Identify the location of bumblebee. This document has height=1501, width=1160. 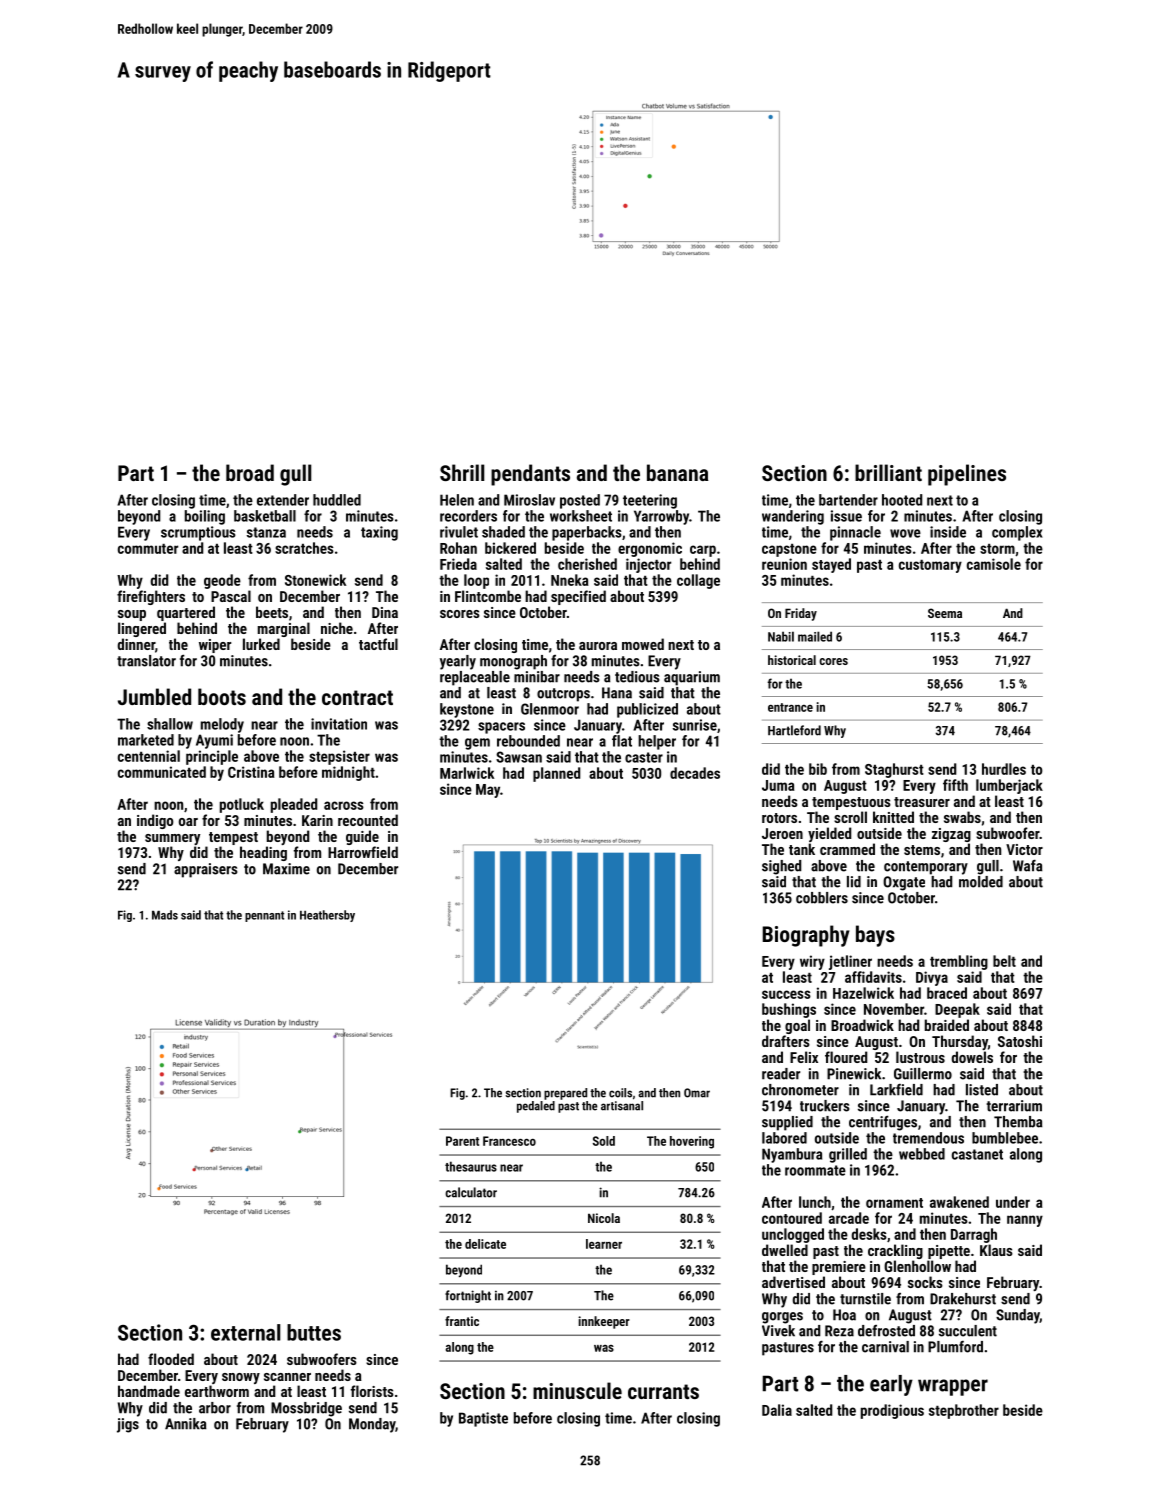
(1005, 1138).
